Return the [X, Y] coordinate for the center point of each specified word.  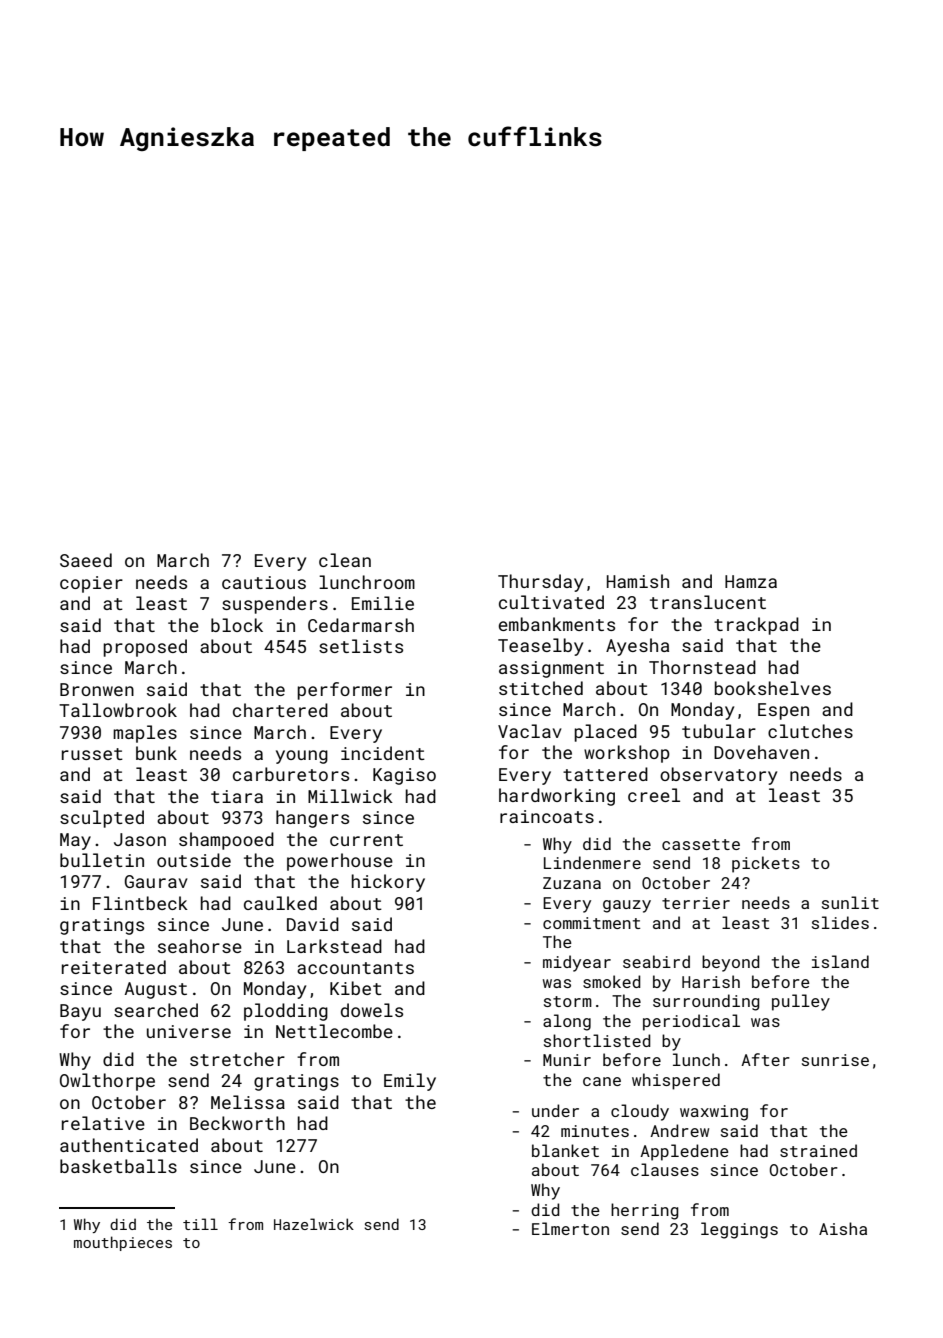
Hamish [638, 581]
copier [91, 584]
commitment [591, 923]
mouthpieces [123, 1243]
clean [345, 560]
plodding [286, 1012]
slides [840, 922]
